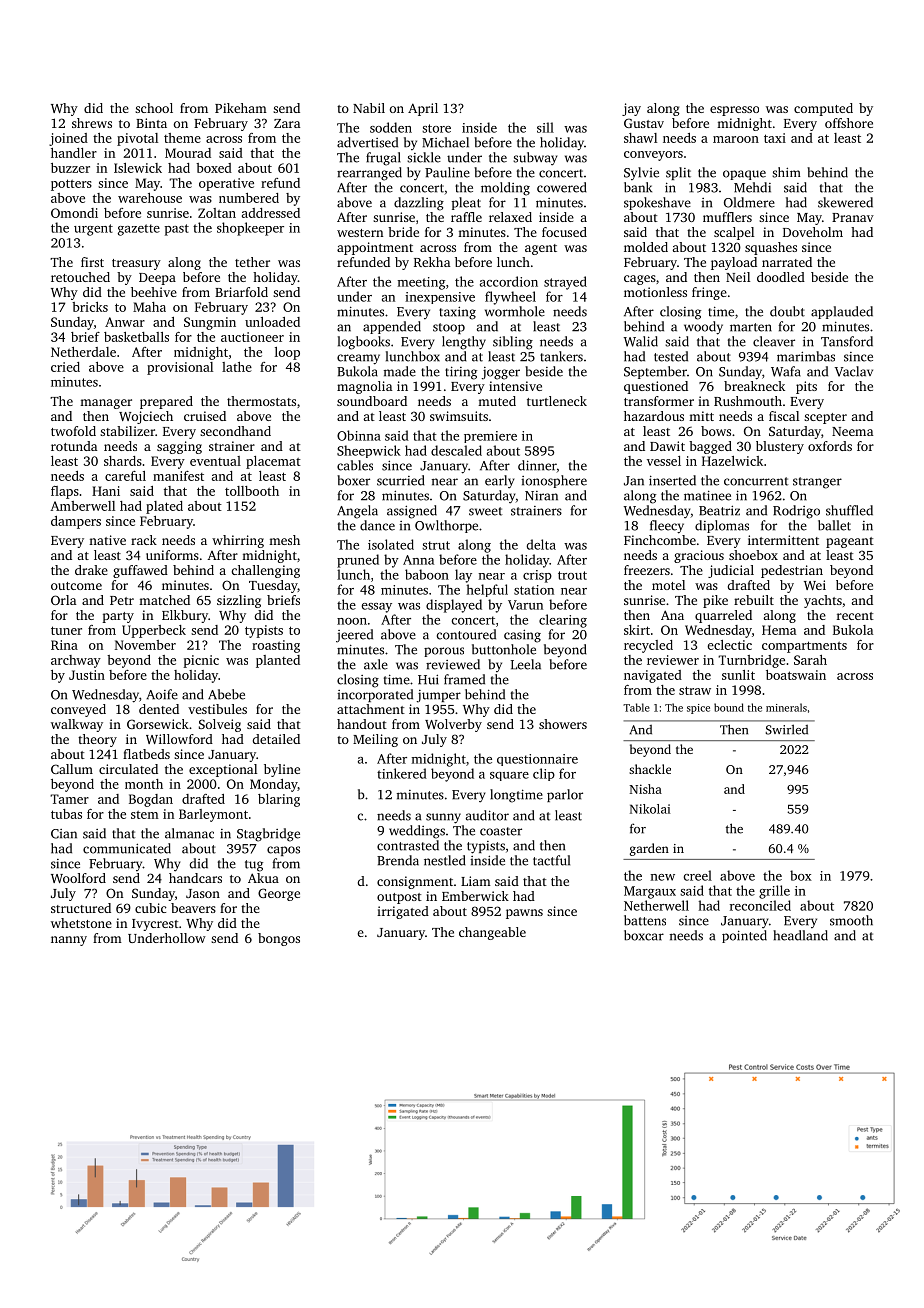 The width and height of the page is (924, 1308). I want to click on Nabil, so click(369, 108).
